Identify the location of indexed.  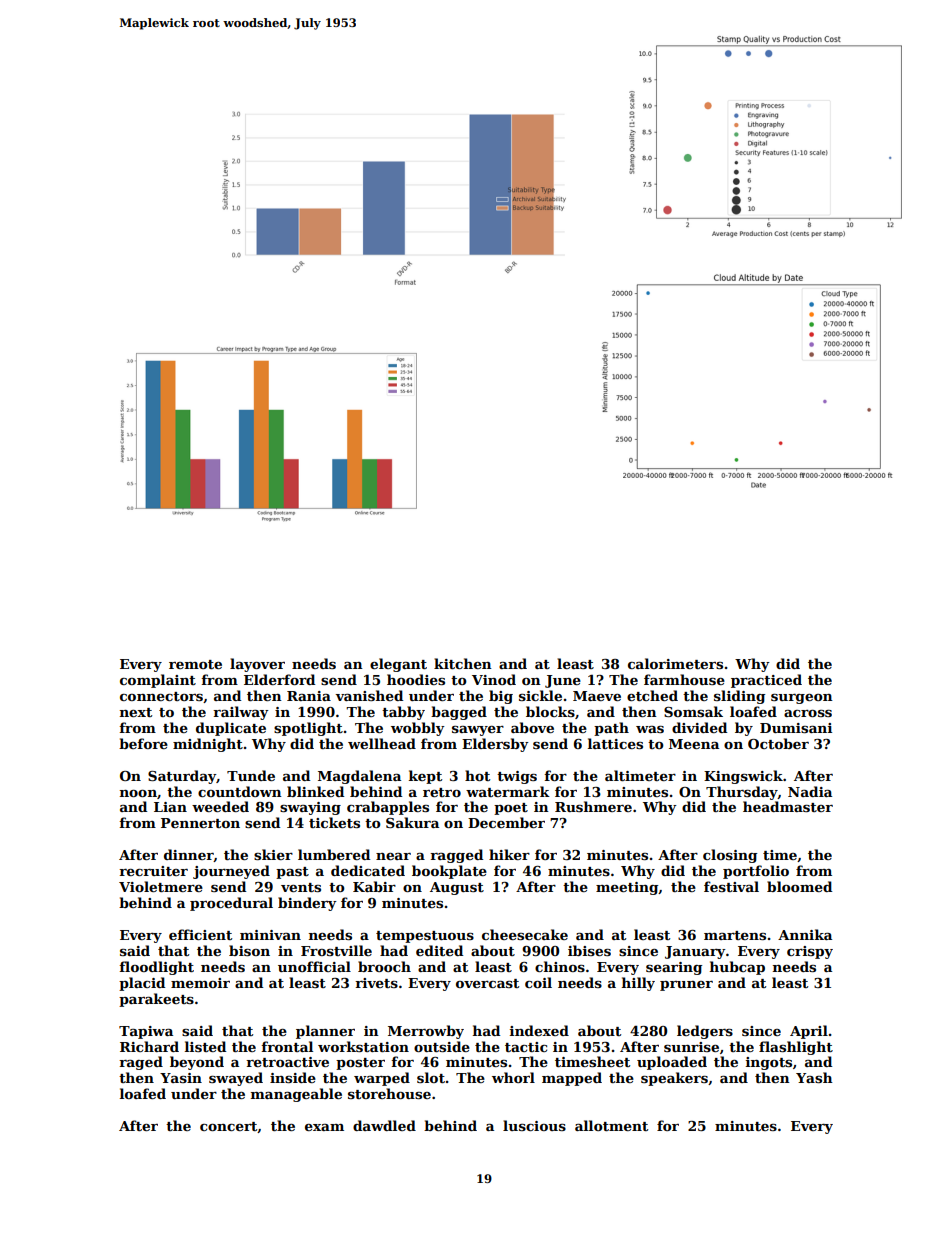
(539, 1030).
